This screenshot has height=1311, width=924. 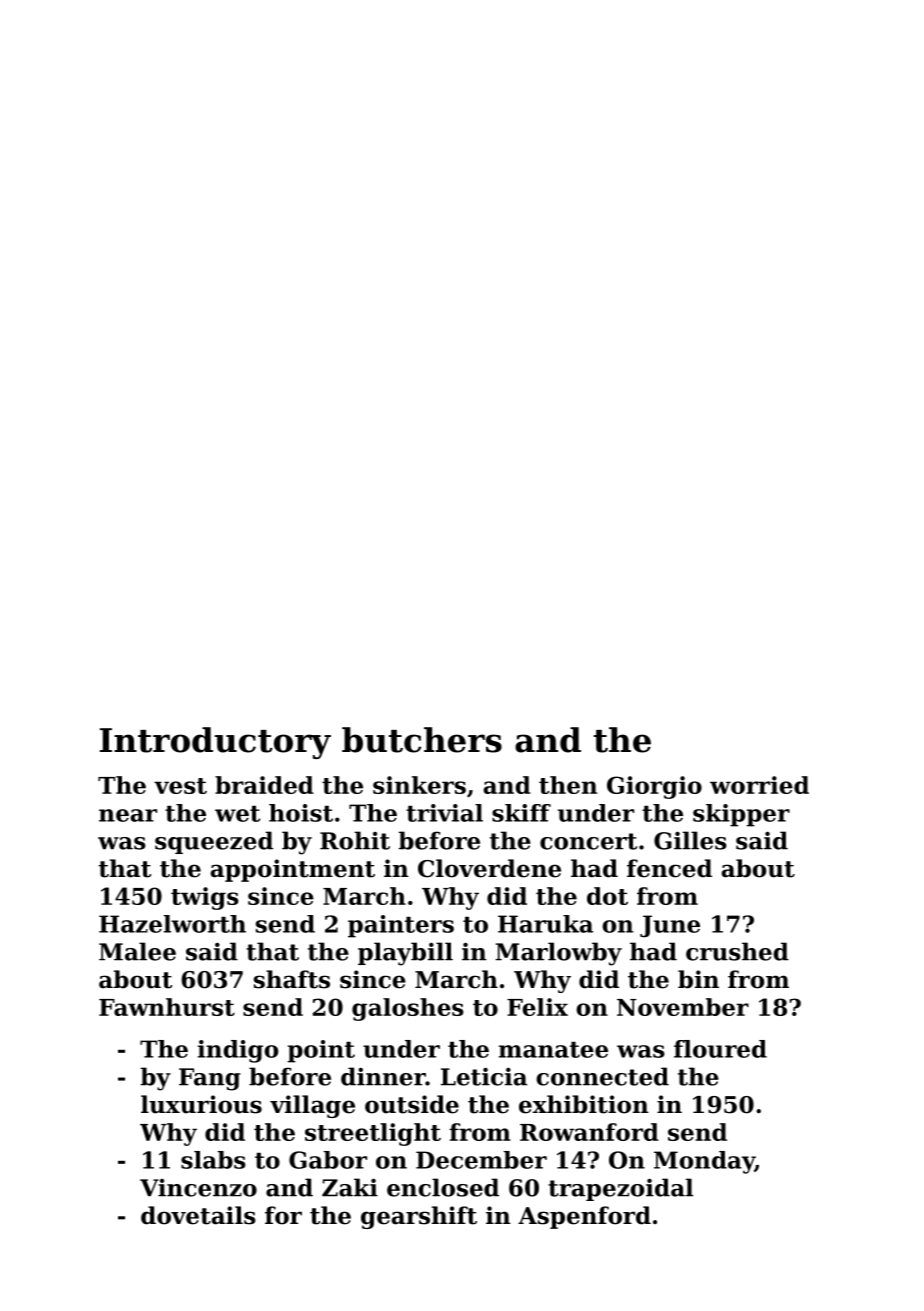 I want to click on Felix, so click(x=537, y=1007).
